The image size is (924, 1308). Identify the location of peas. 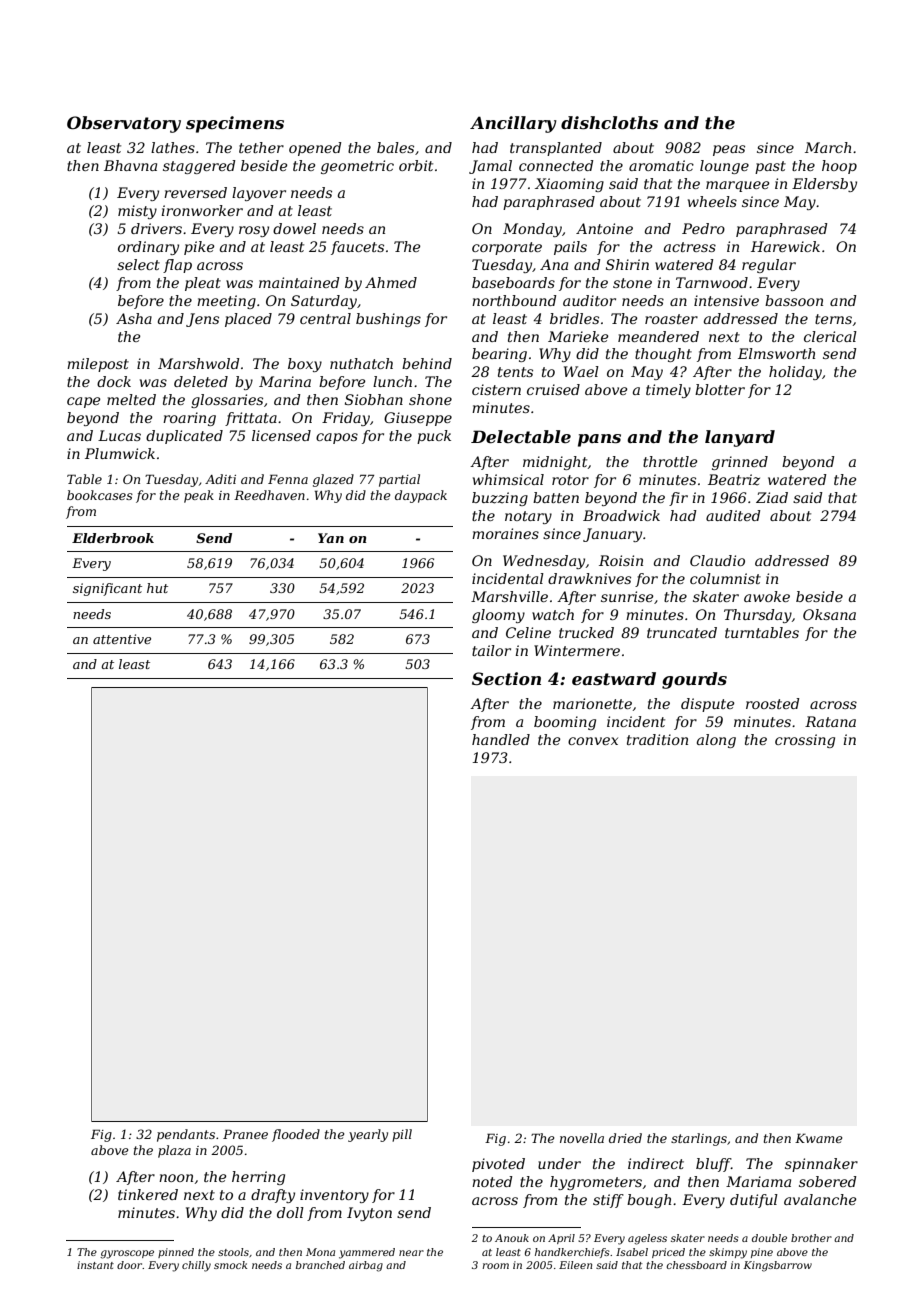
(729, 150).
